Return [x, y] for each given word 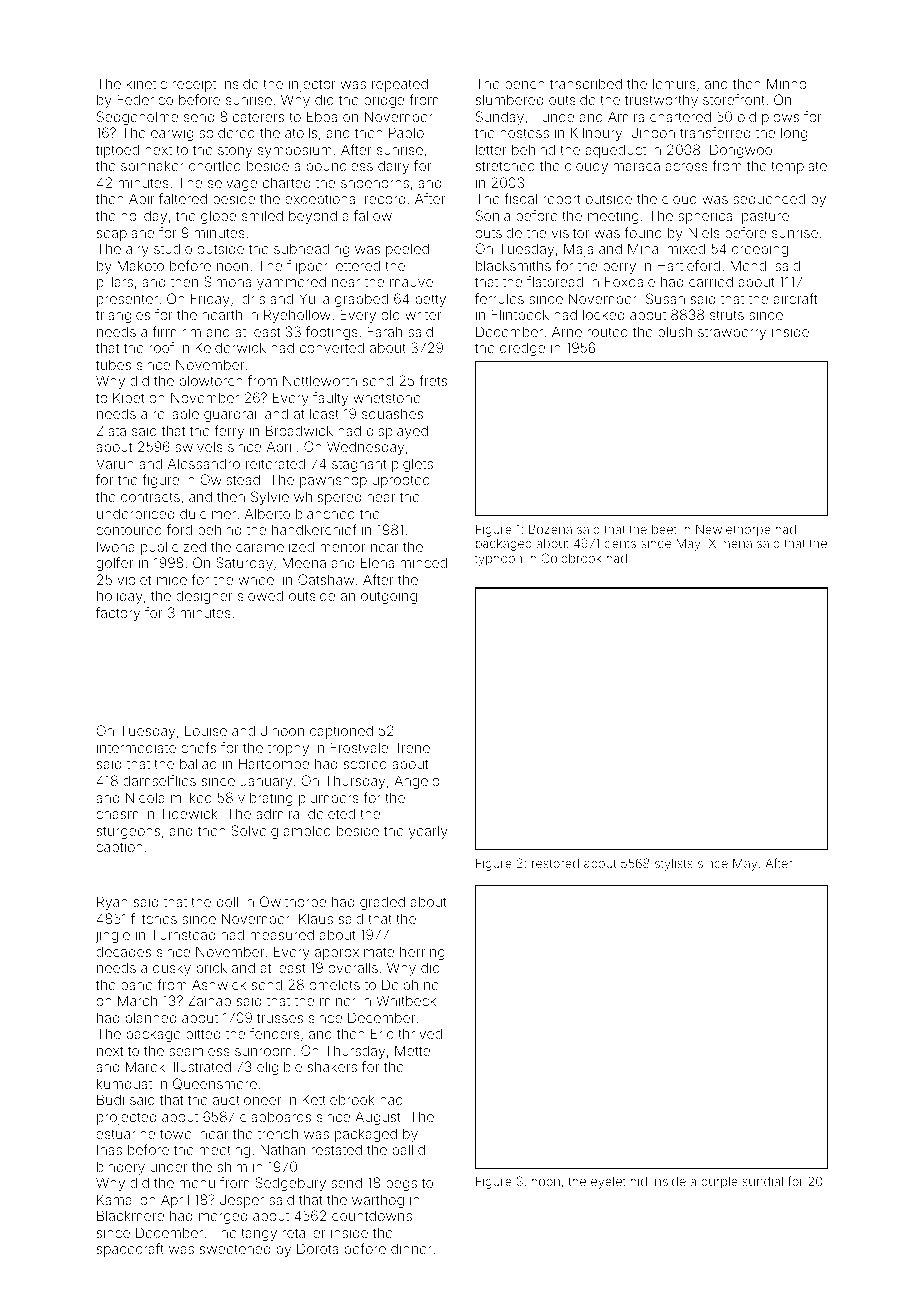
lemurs [674, 83]
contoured [129, 530]
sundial [763, 1181]
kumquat [124, 1085]
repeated [400, 85]
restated [337, 1149]
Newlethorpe [733, 530]
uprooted [401, 481]
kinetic [147, 83]
